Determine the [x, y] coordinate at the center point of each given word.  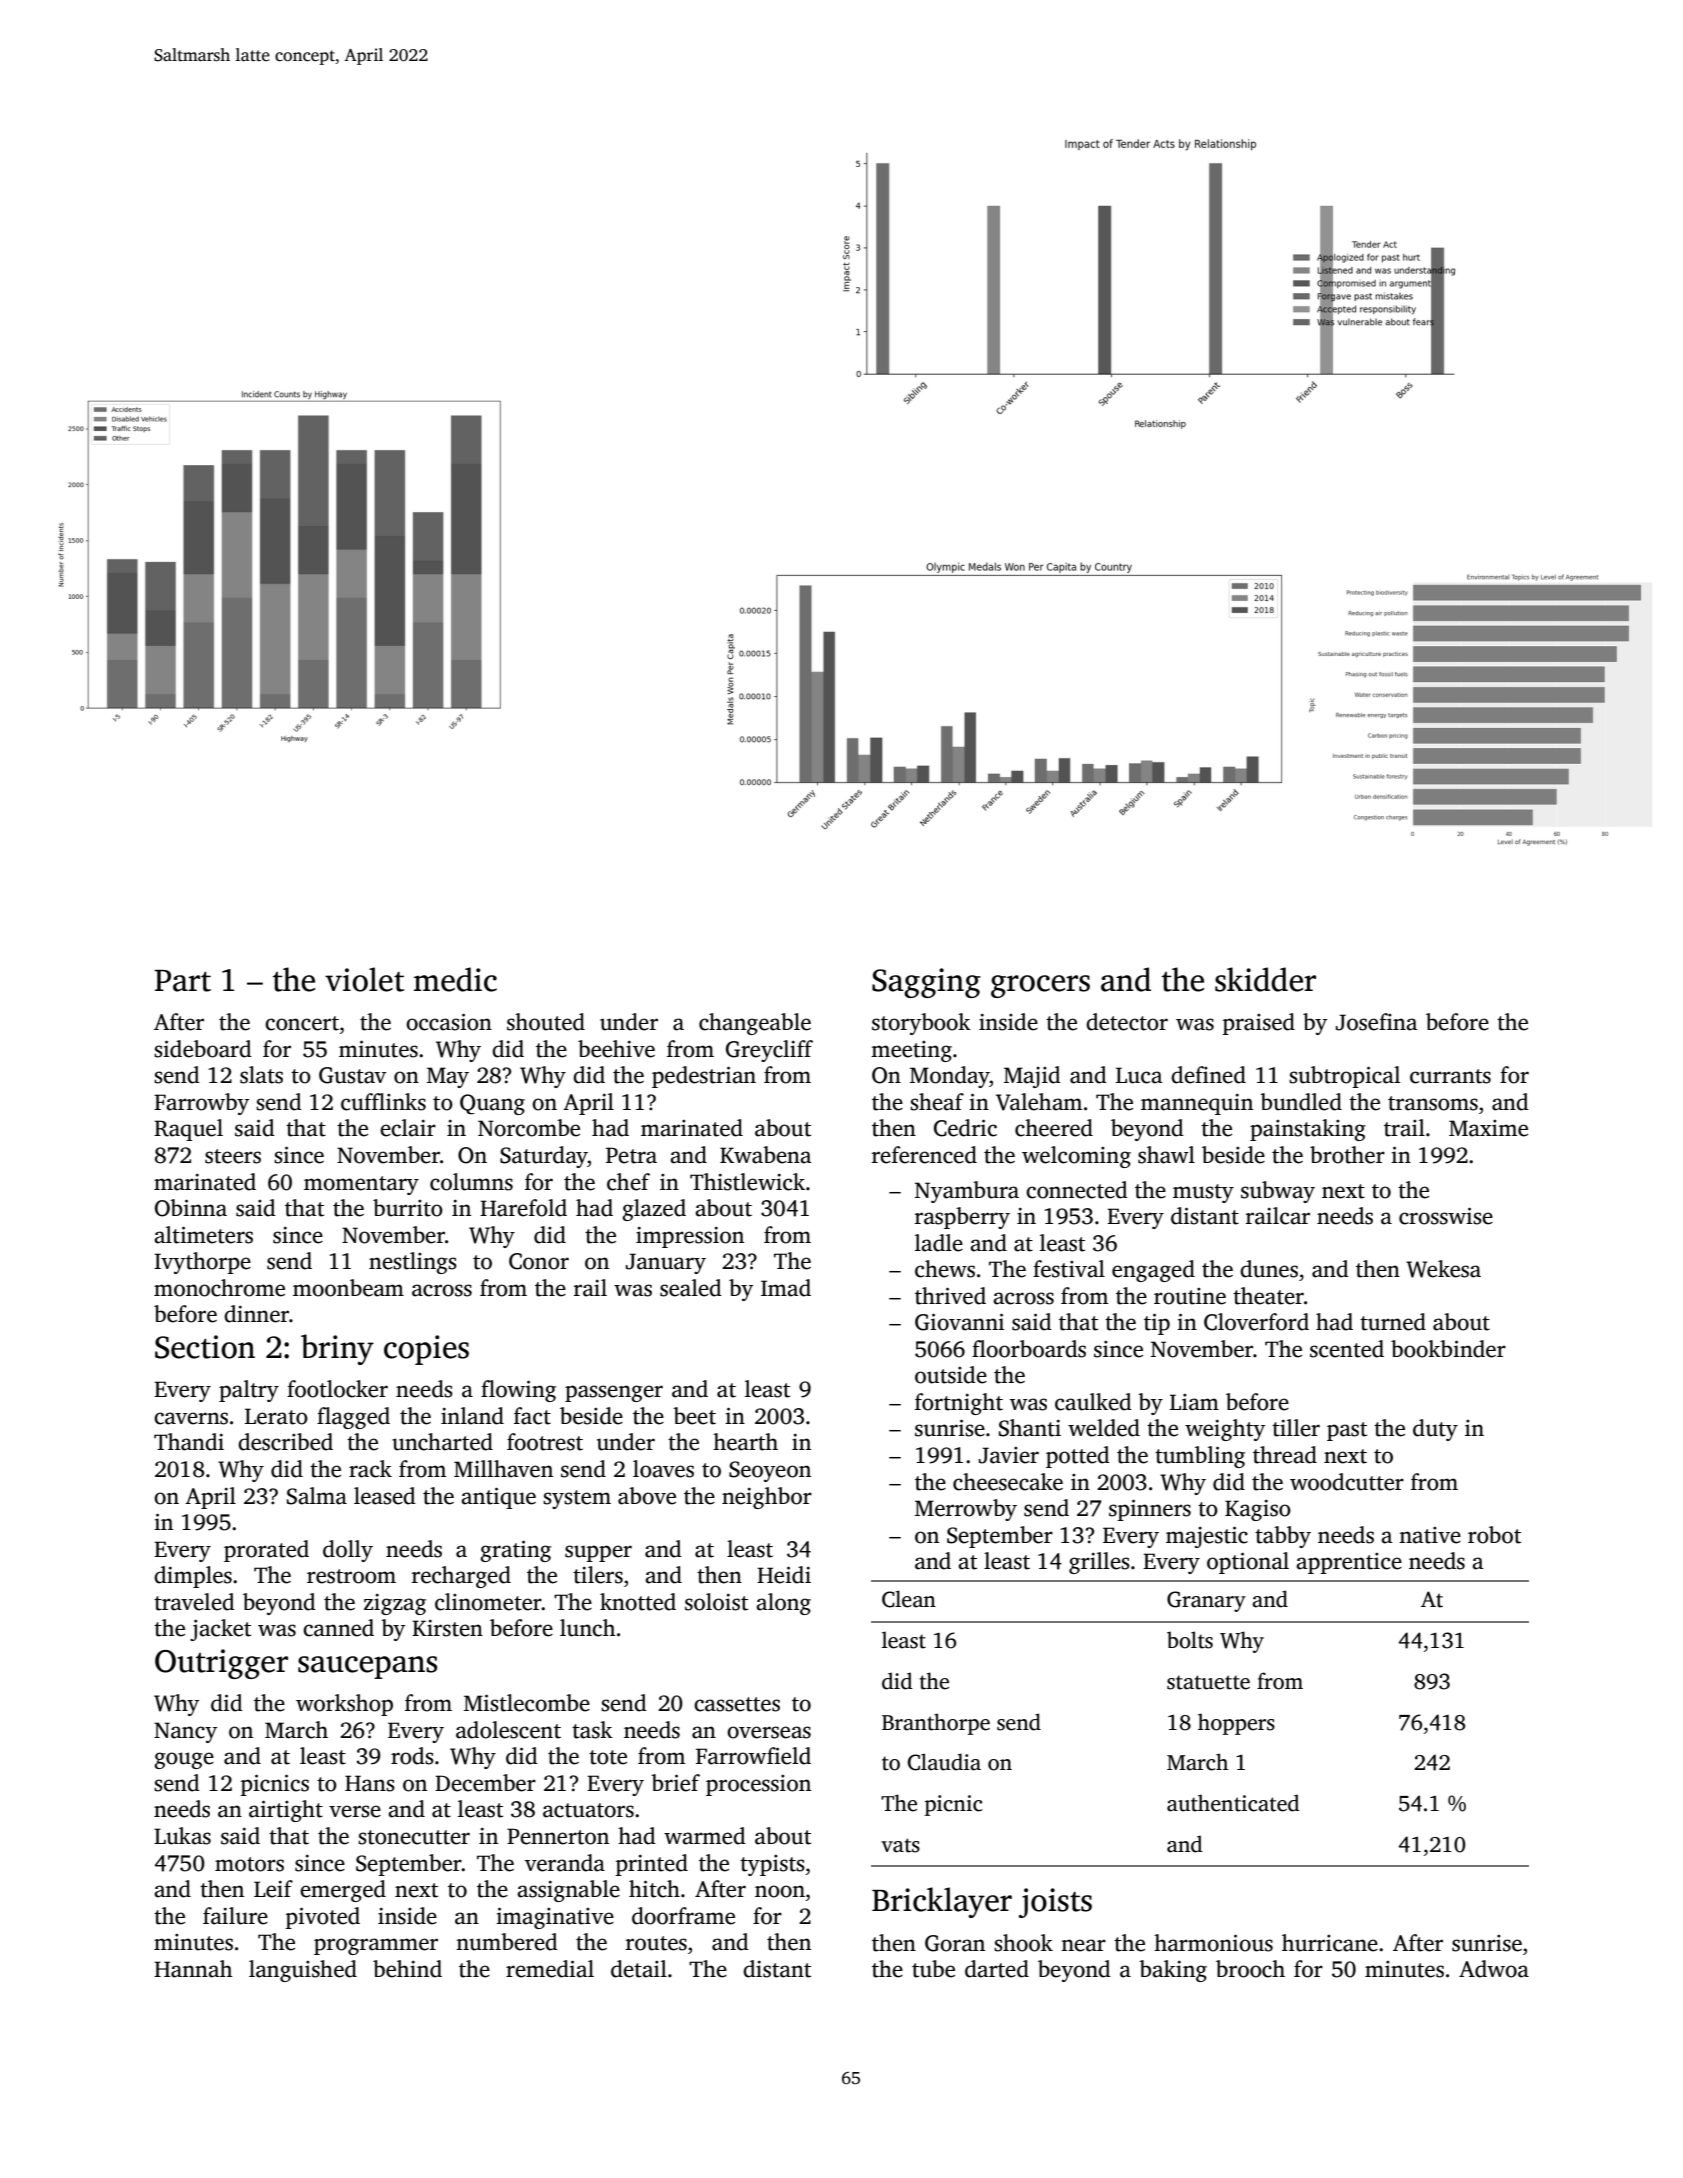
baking [1173, 1971]
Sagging [926, 983]
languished [303, 1971]
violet [364, 979]
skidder [1265, 979]
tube [933, 1969]
